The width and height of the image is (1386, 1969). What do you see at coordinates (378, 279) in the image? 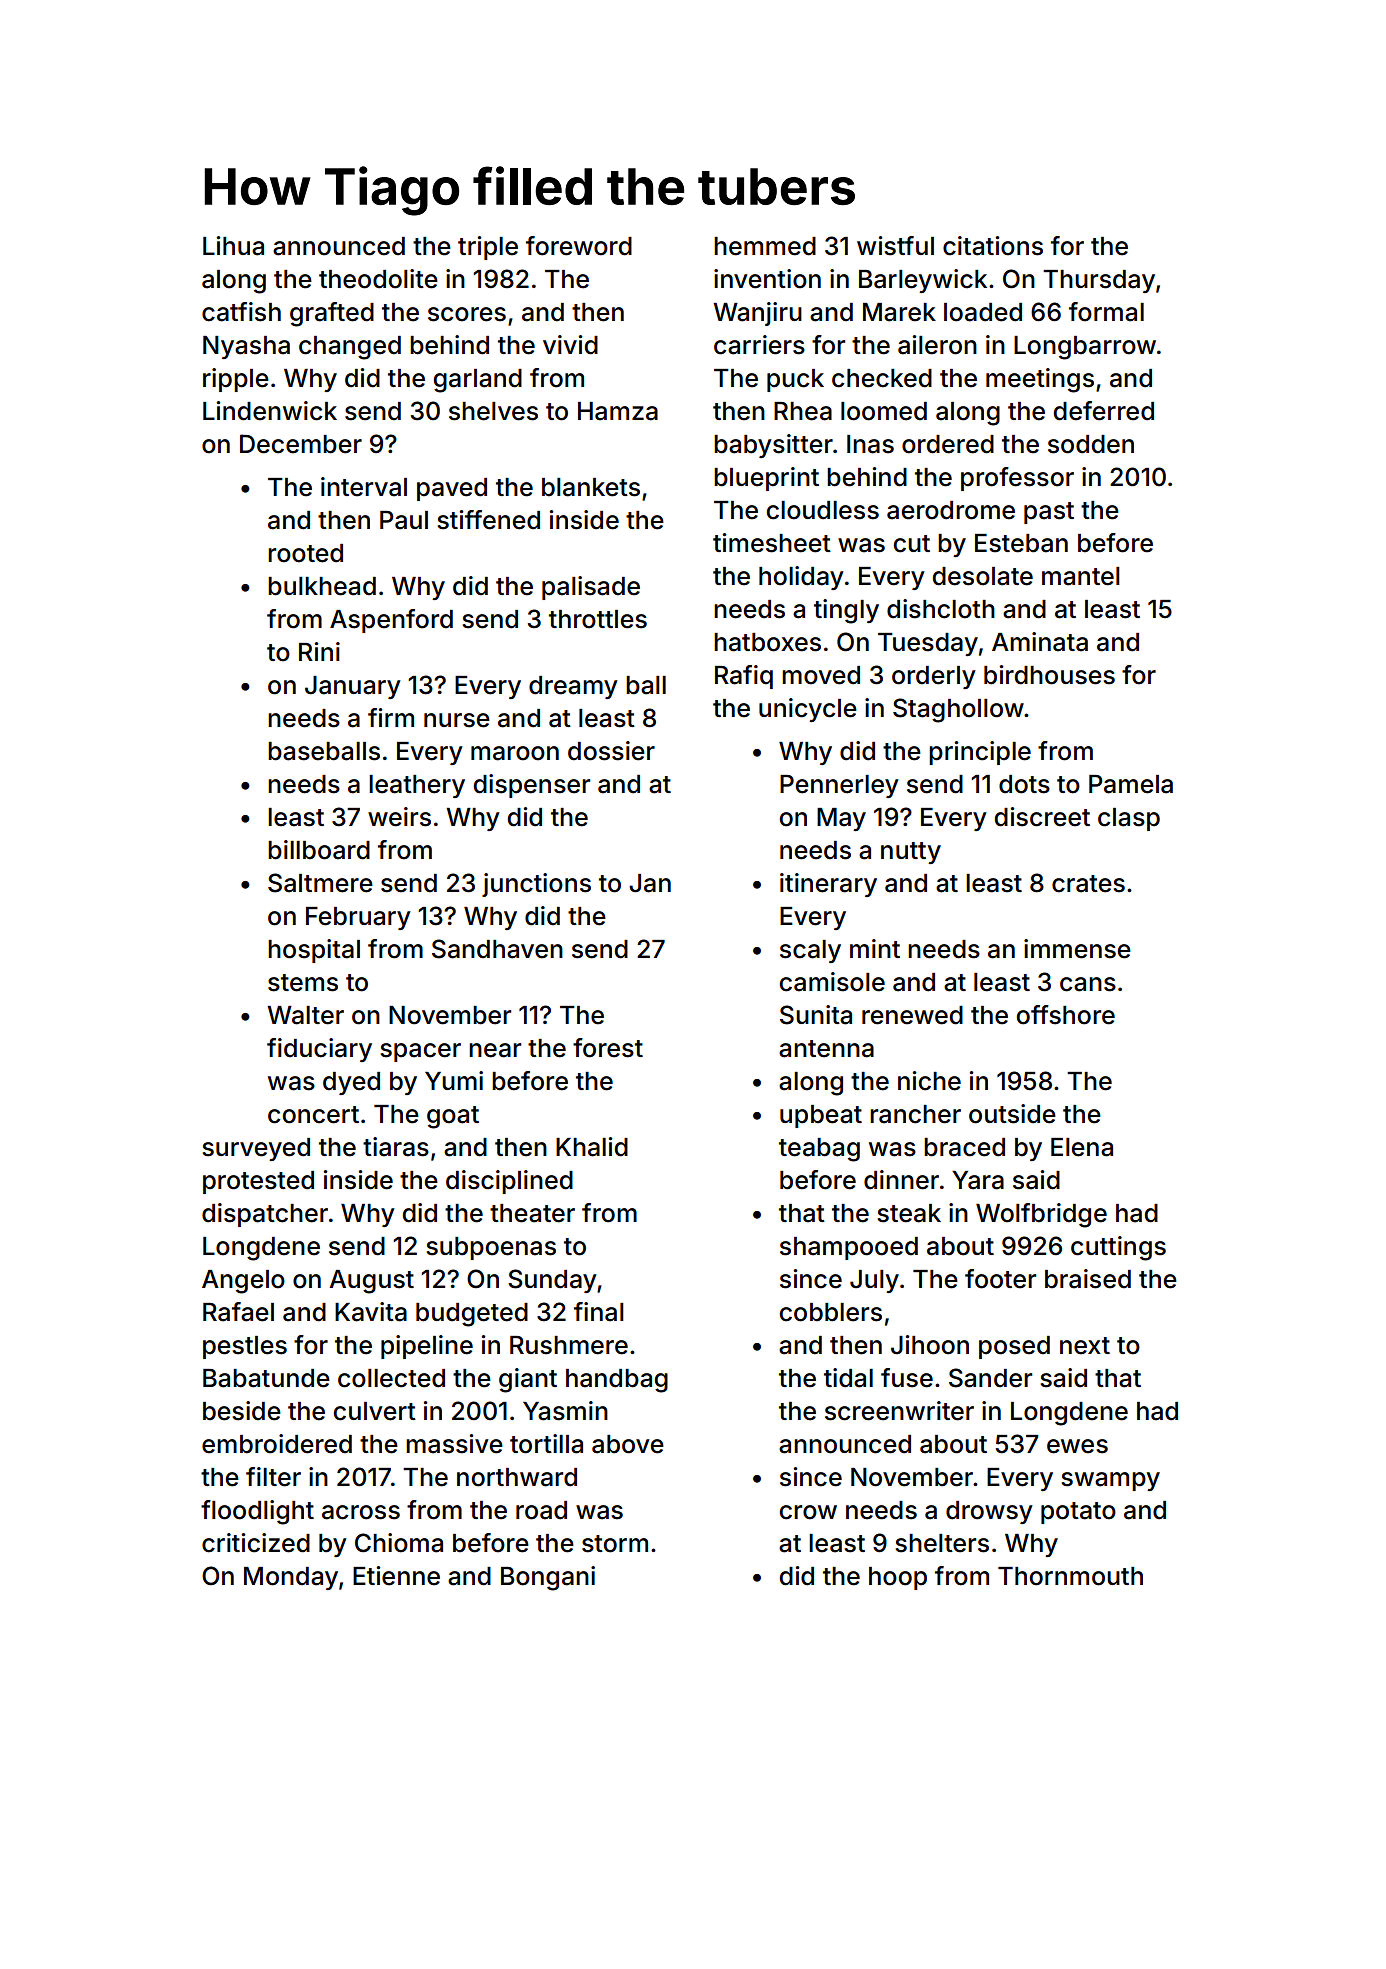
I see `theodolite` at bounding box center [378, 279].
